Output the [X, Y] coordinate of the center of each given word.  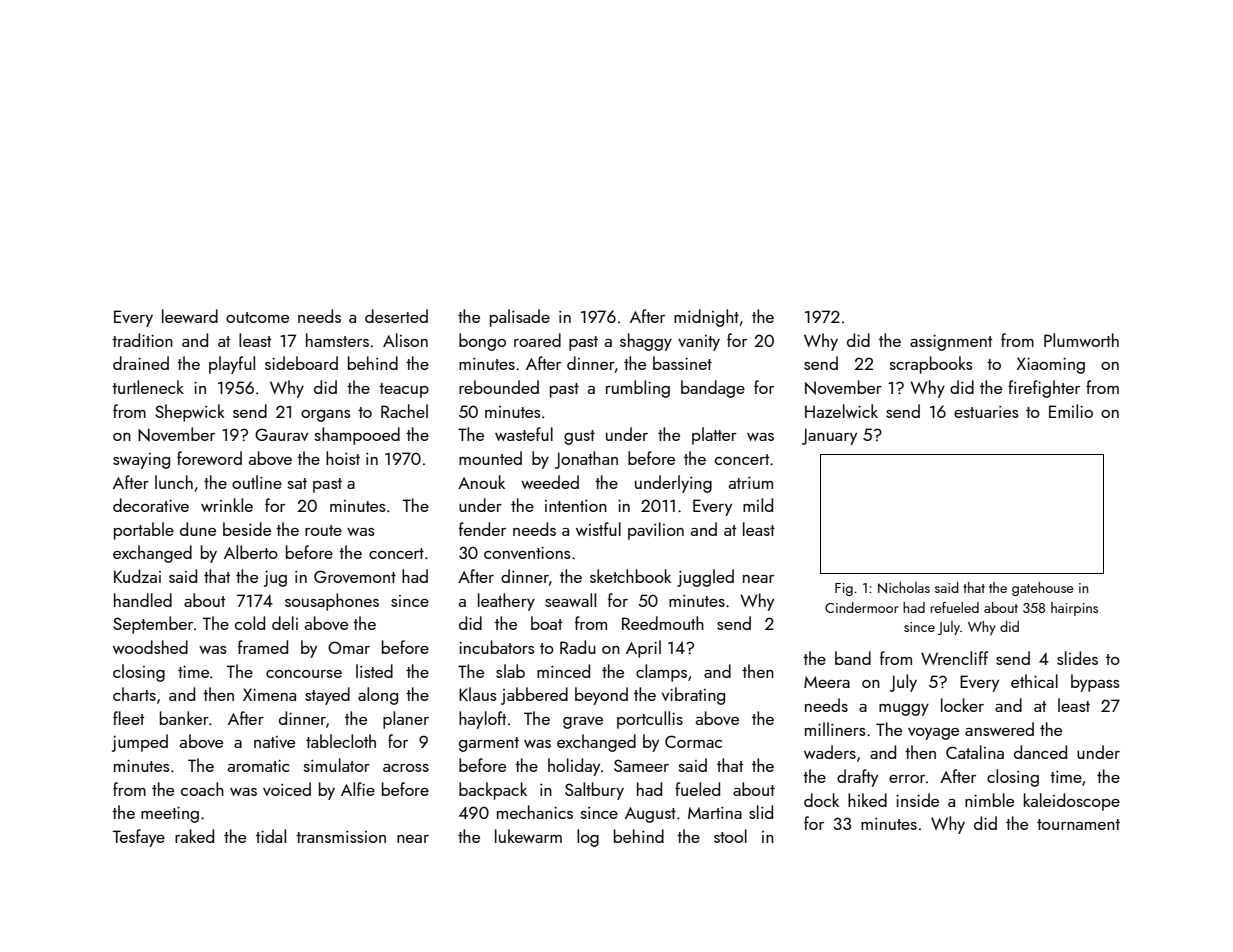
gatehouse [1043, 589]
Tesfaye [138, 838]
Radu [578, 647]
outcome [257, 317]
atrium [751, 483]
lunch [174, 482]
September [153, 625]
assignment [951, 343]
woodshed [150, 647]
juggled [705, 578]
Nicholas [904, 588]
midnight [706, 318]
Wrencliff [954, 658]
